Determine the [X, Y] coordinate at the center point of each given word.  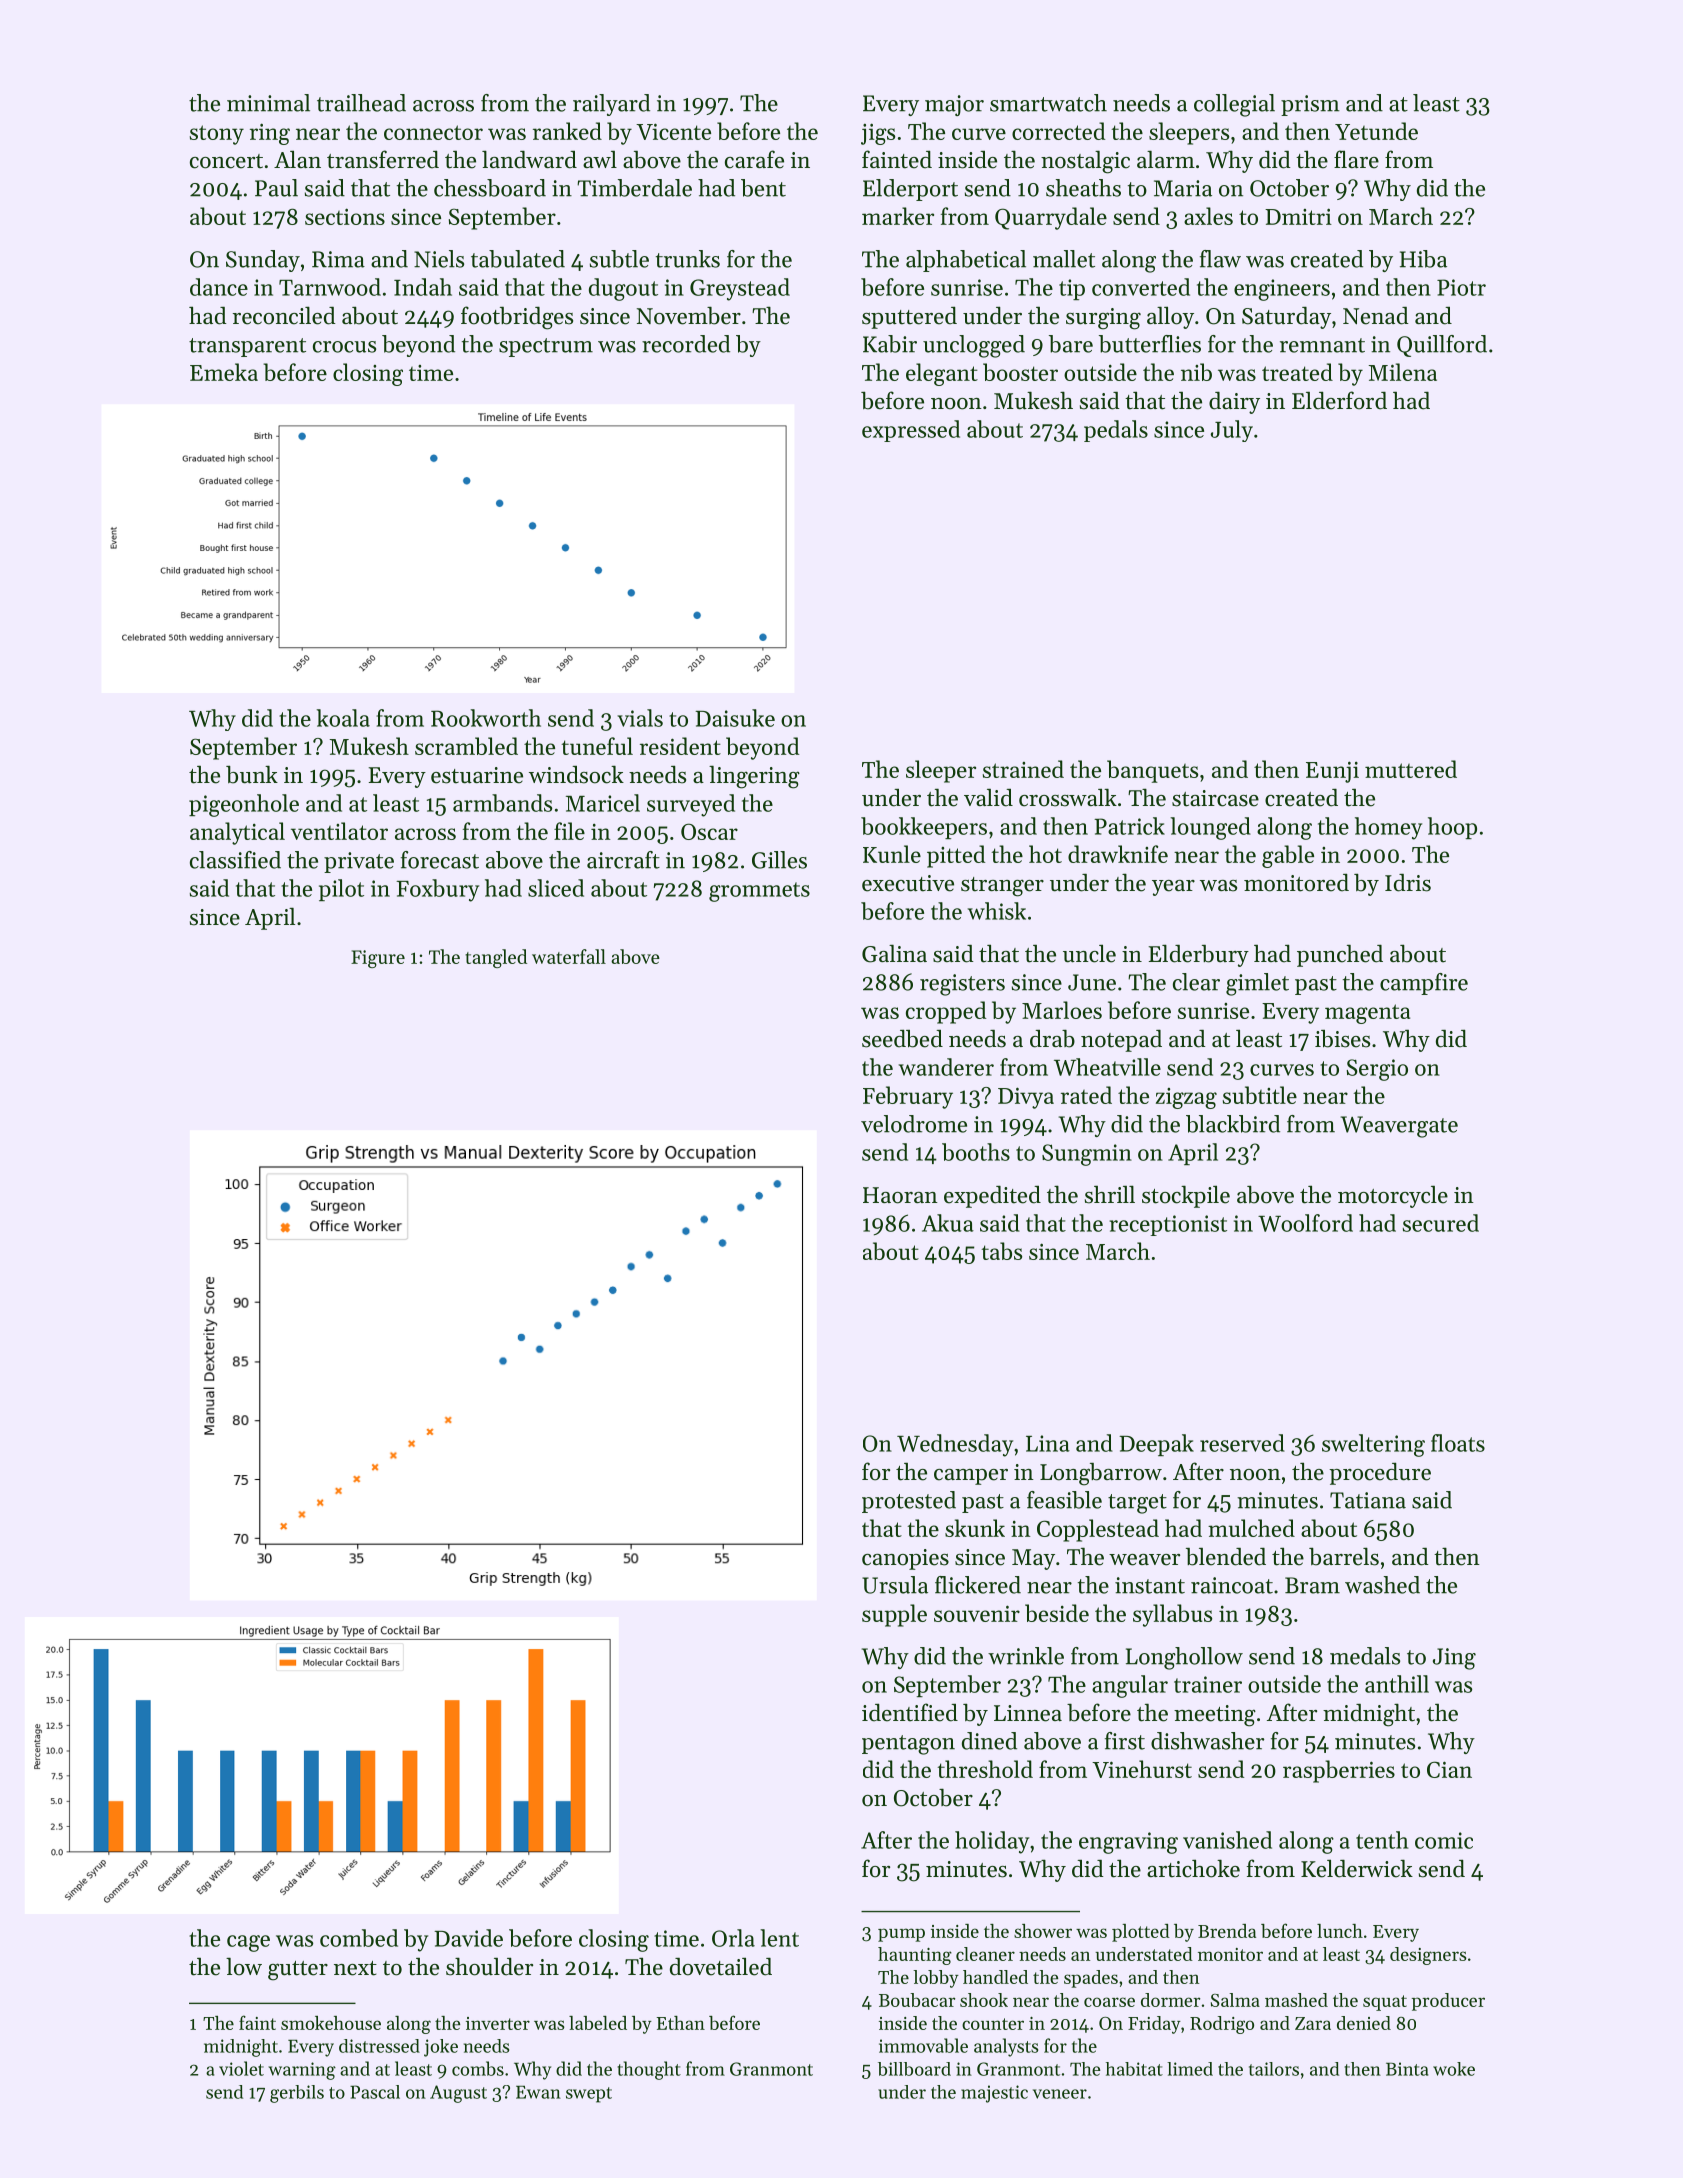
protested [909, 1502]
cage [248, 1943]
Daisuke [735, 718]
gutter [298, 1971]
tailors [1274, 2069]
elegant [942, 374]
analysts [1006, 2047]
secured [1441, 1223]
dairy [1234, 403]
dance [219, 287]
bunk [252, 774]
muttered [1411, 769]
